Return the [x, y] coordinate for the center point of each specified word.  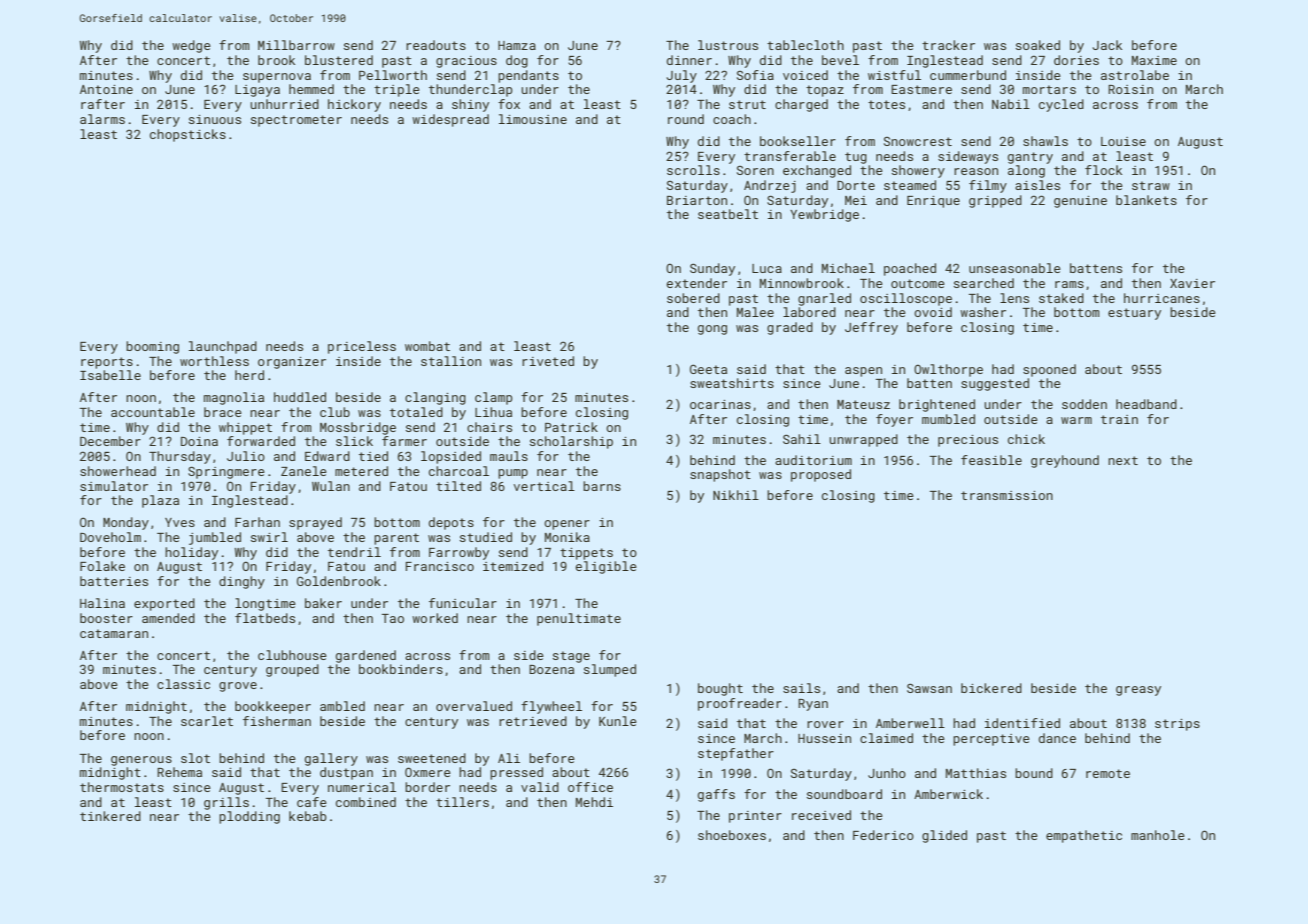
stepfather [736, 754]
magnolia [234, 398]
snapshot [720, 475]
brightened [937, 405]
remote [1108, 773]
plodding [249, 817]
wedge [191, 46]
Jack [1107, 45]
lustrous [728, 45]
